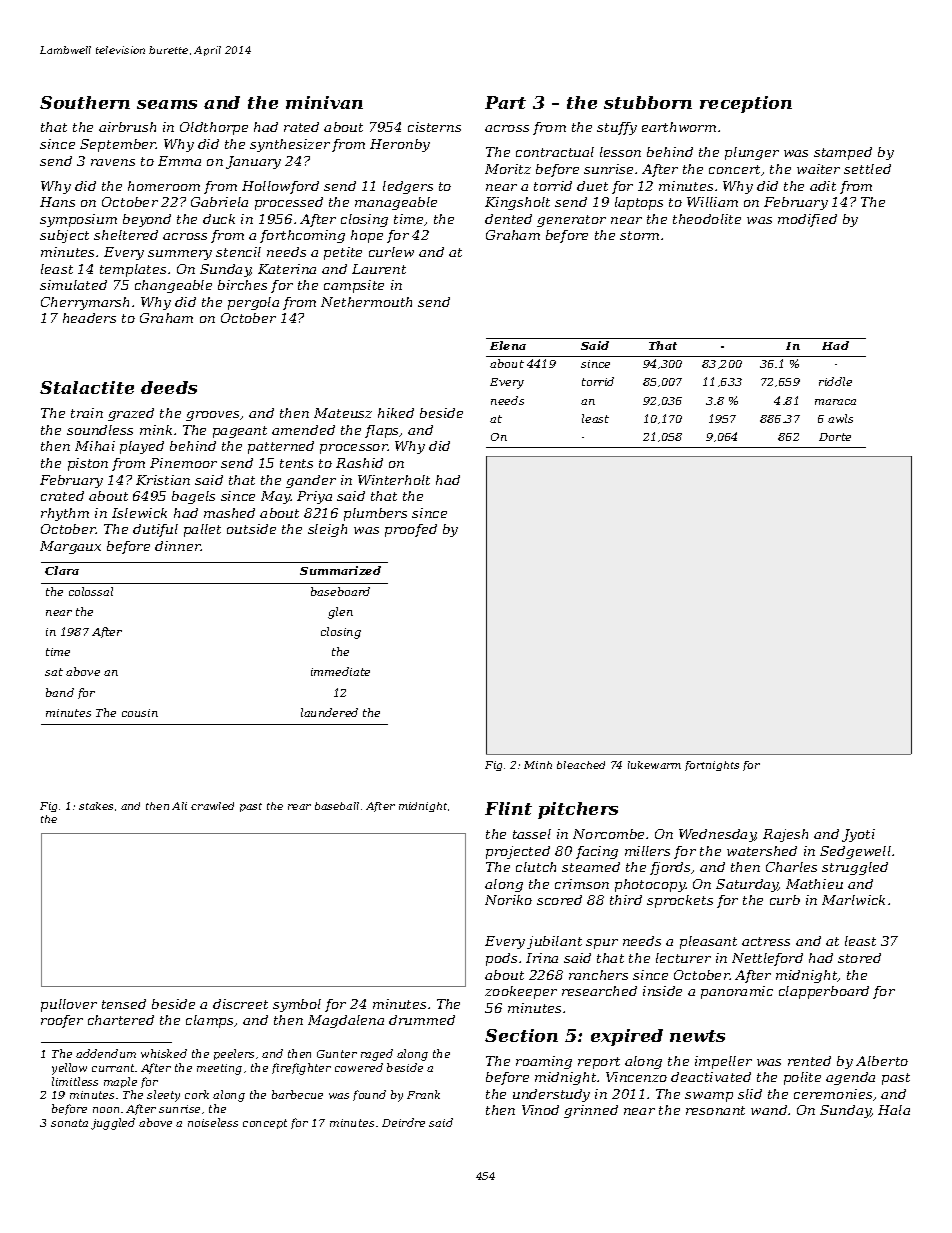  Describe the element at coordinates (746, 104) in the screenshot. I see `reception` at that location.
